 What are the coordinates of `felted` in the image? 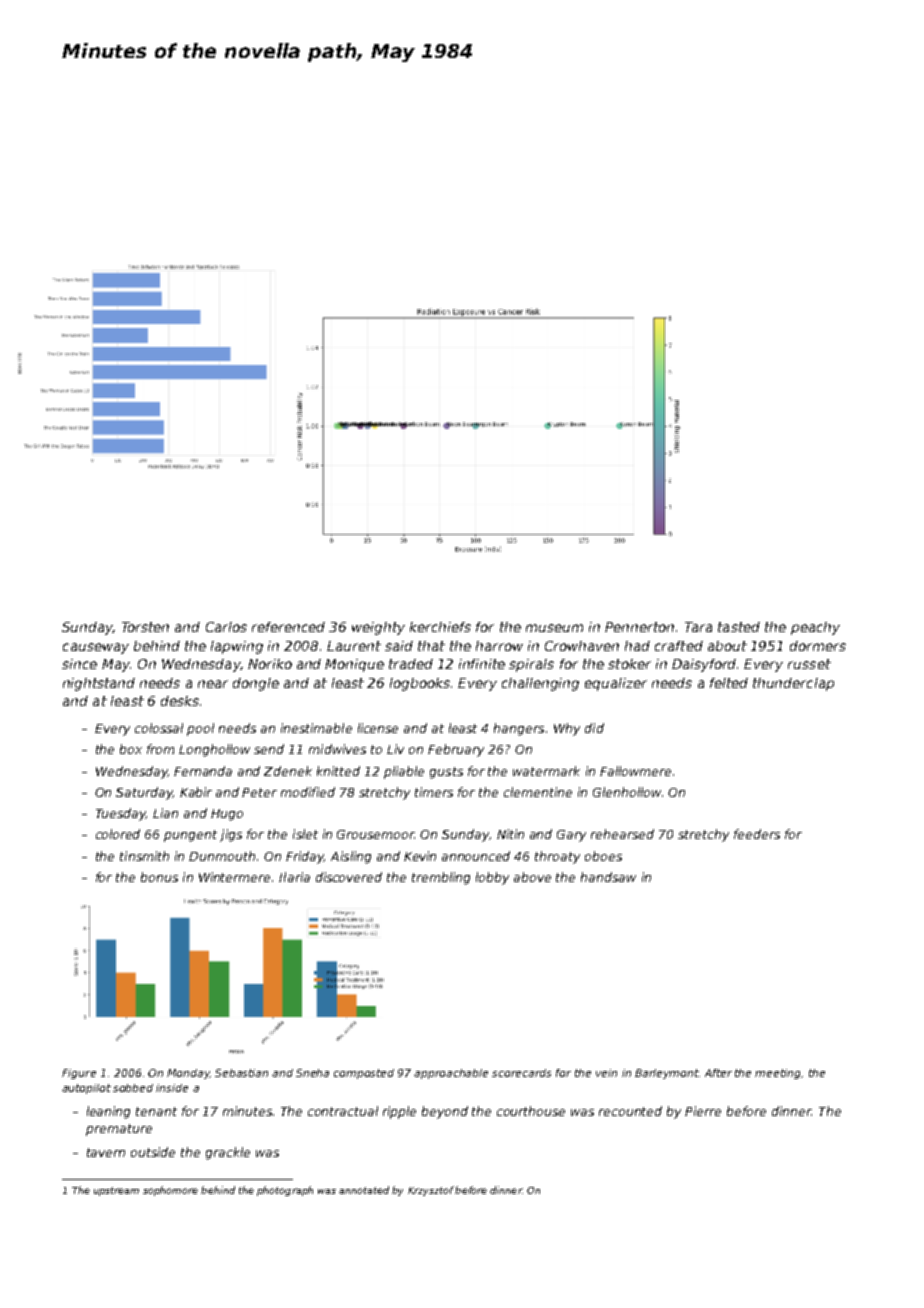 It's located at (729, 683).
